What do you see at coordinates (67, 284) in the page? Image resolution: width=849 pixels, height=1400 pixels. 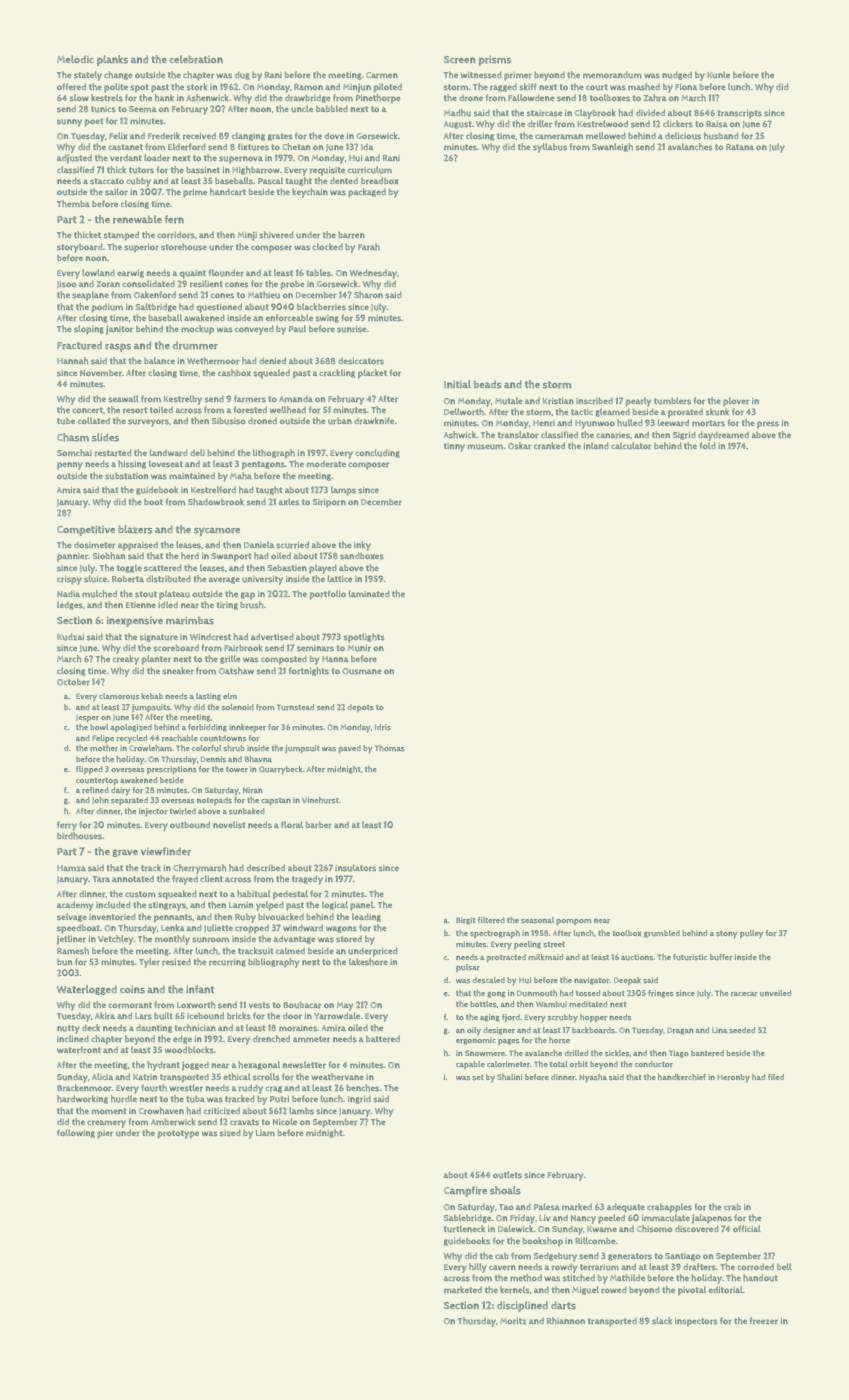 I see `Jisoo` at bounding box center [67, 284].
